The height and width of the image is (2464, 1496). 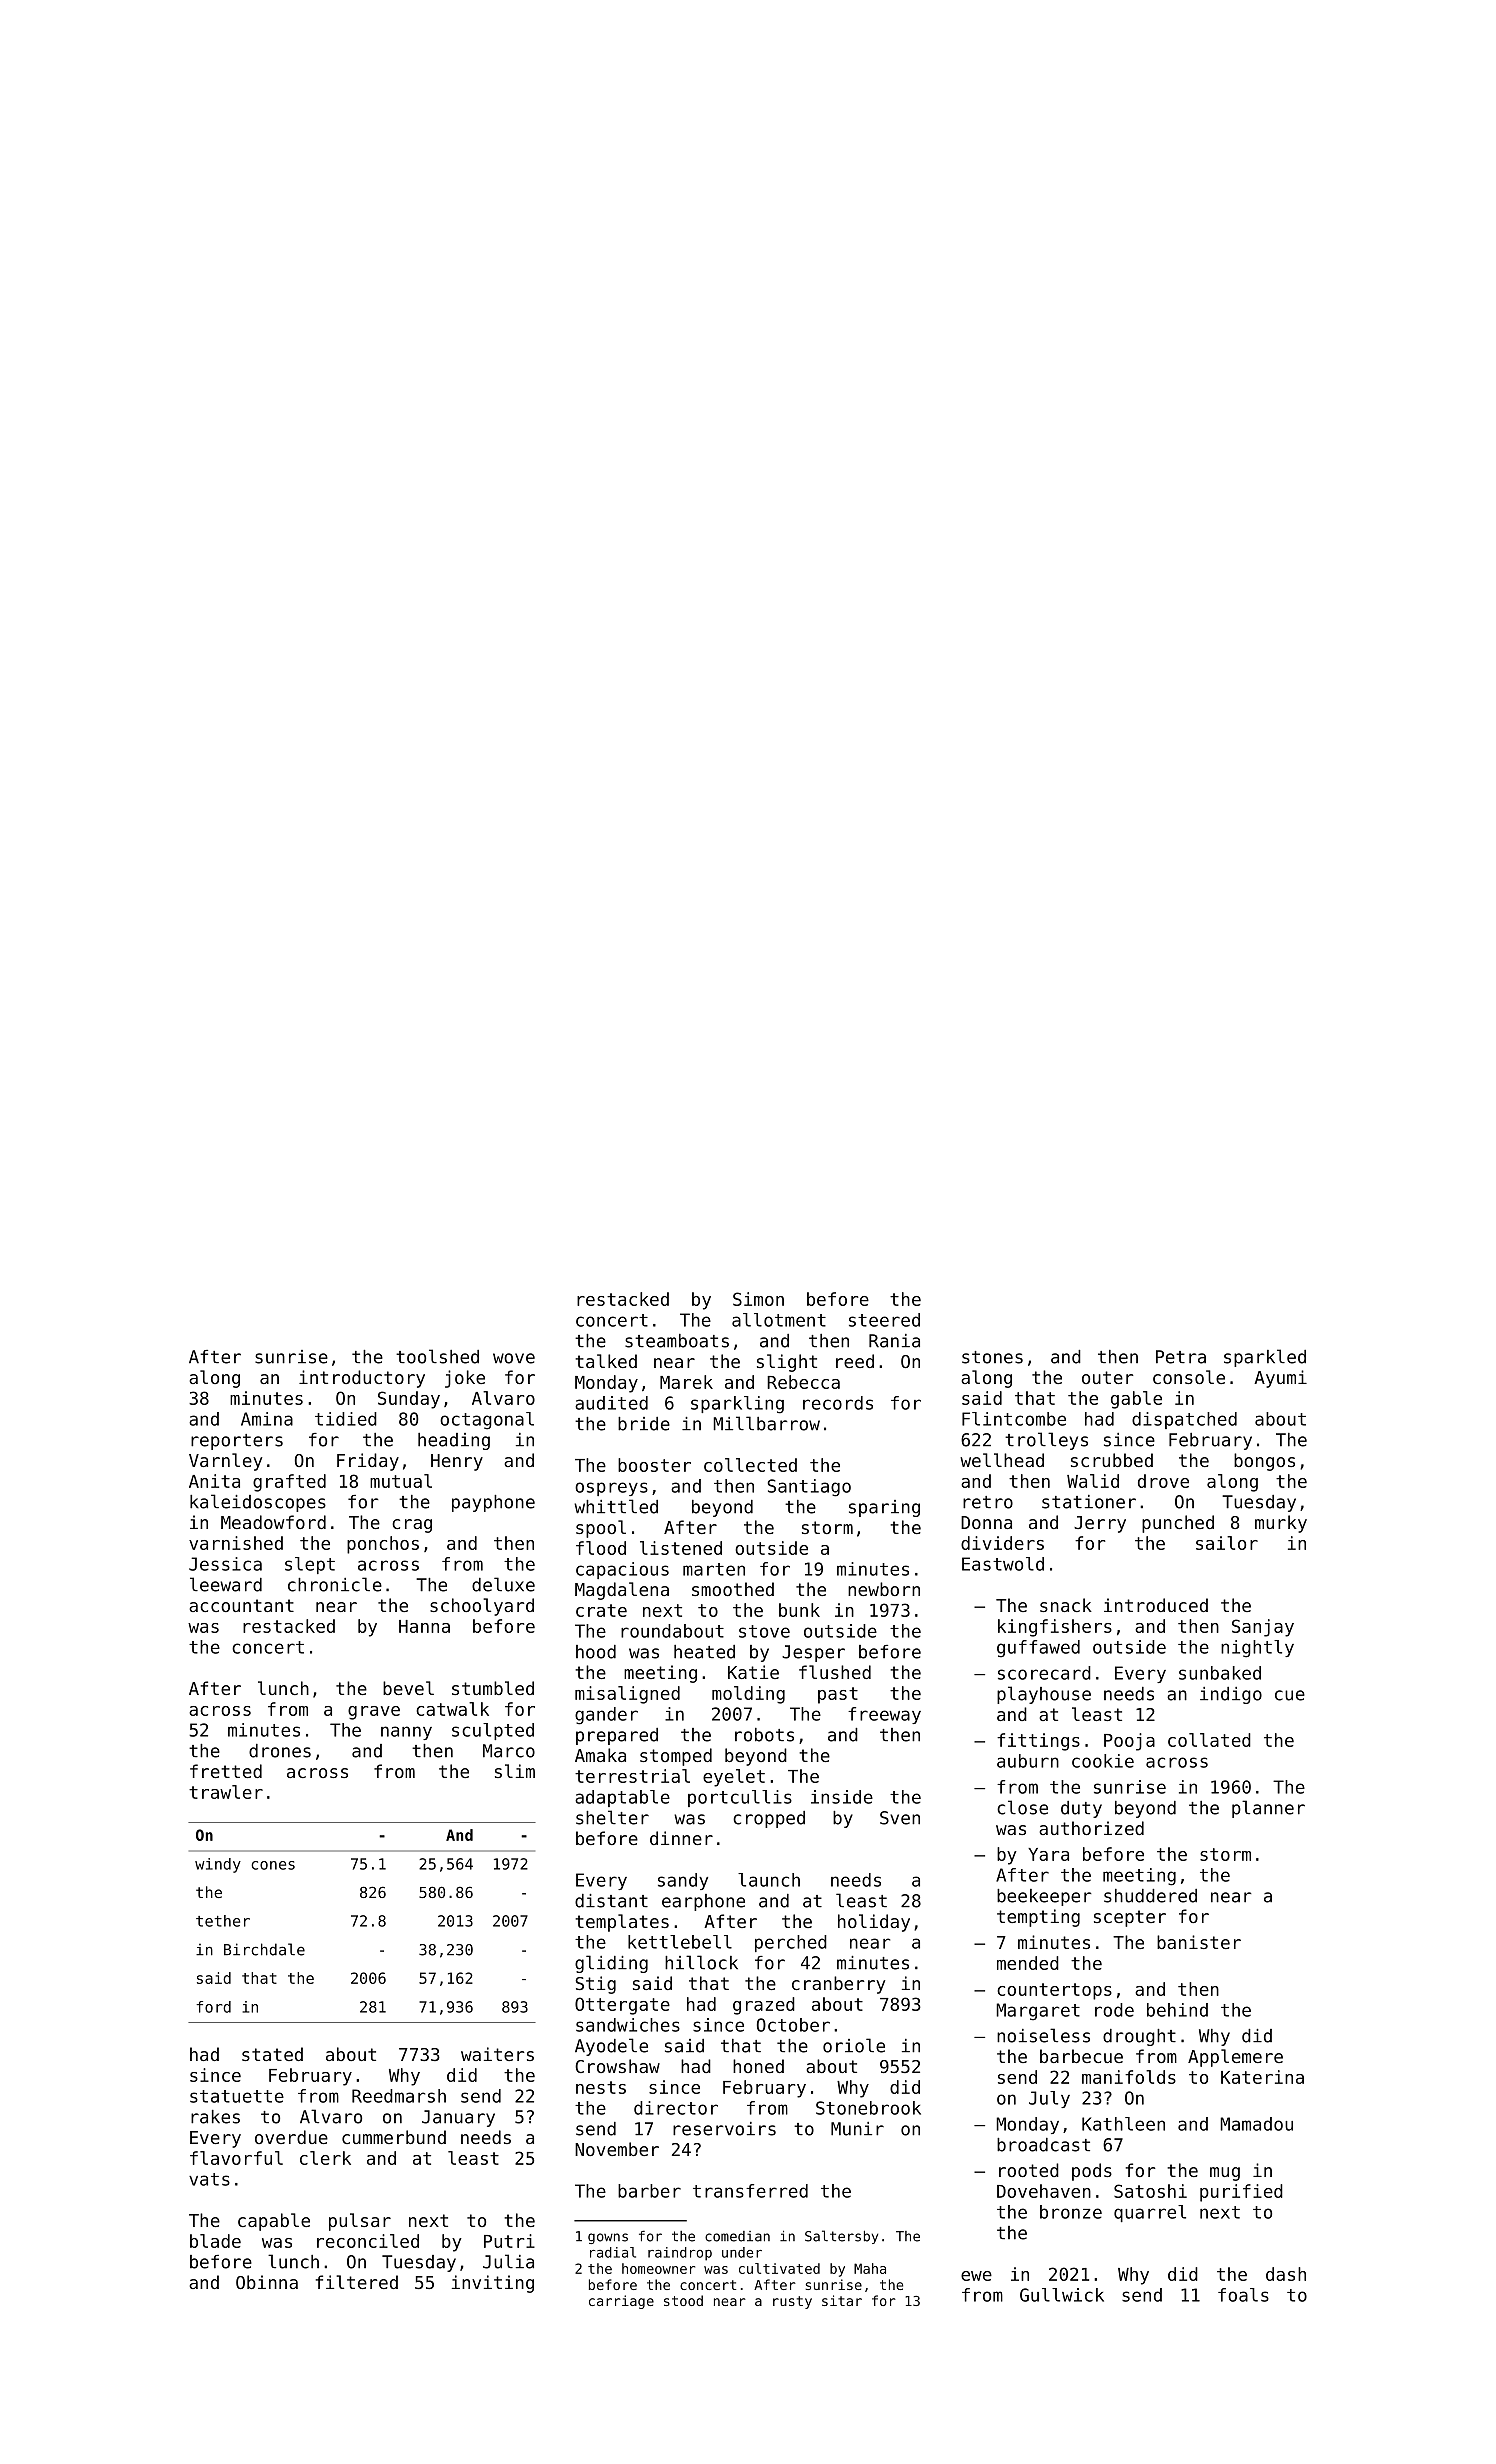 I want to click on varnished, so click(x=236, y=1543).
